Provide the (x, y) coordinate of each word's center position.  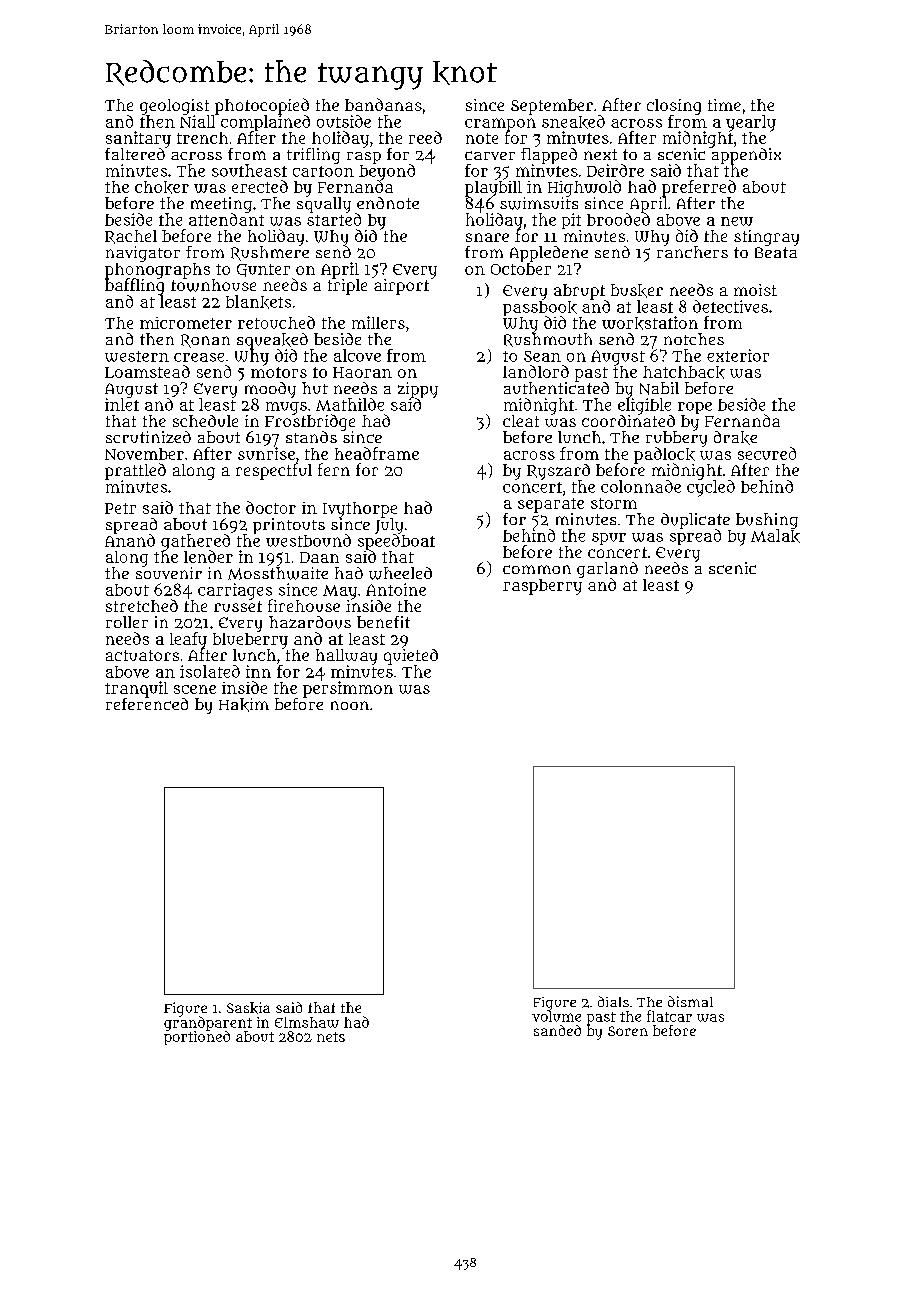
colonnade (641, 486)
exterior (738, 355)
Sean (542, 356)
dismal (690, 1001)
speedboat (396, 542)
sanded (557, 1030)
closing (674, 107)
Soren (628, 1031)
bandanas (383, 104)
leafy (188, 640)
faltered (135, 154)
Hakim (244, 705)
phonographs (157, 271)
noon (350, 705)
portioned (197, 1038)
